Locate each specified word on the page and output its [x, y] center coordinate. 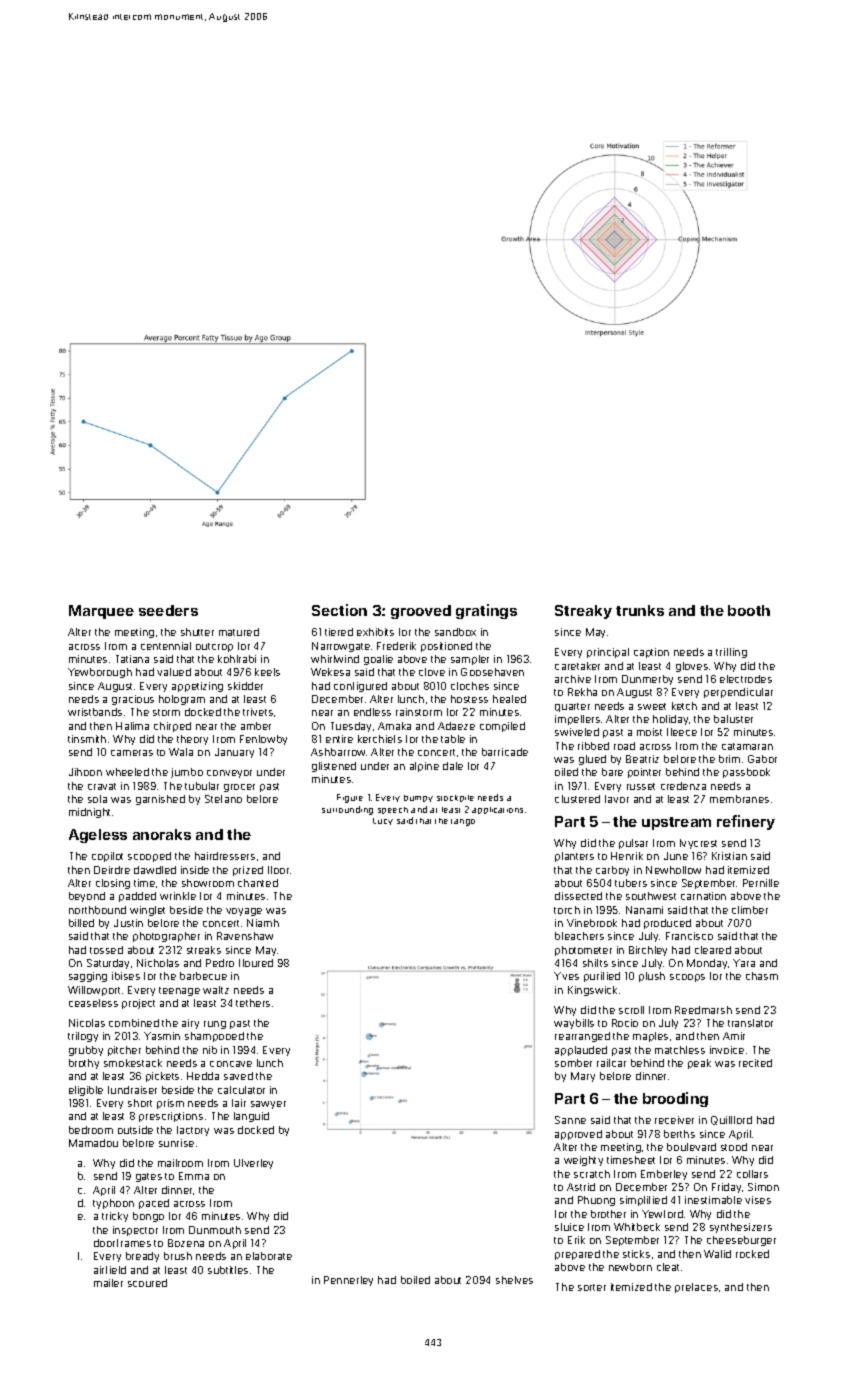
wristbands [95, 712]
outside [135, 1130]
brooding [675, 1099]
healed [509, 699]
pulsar [633, 844]
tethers [253, 1003]
